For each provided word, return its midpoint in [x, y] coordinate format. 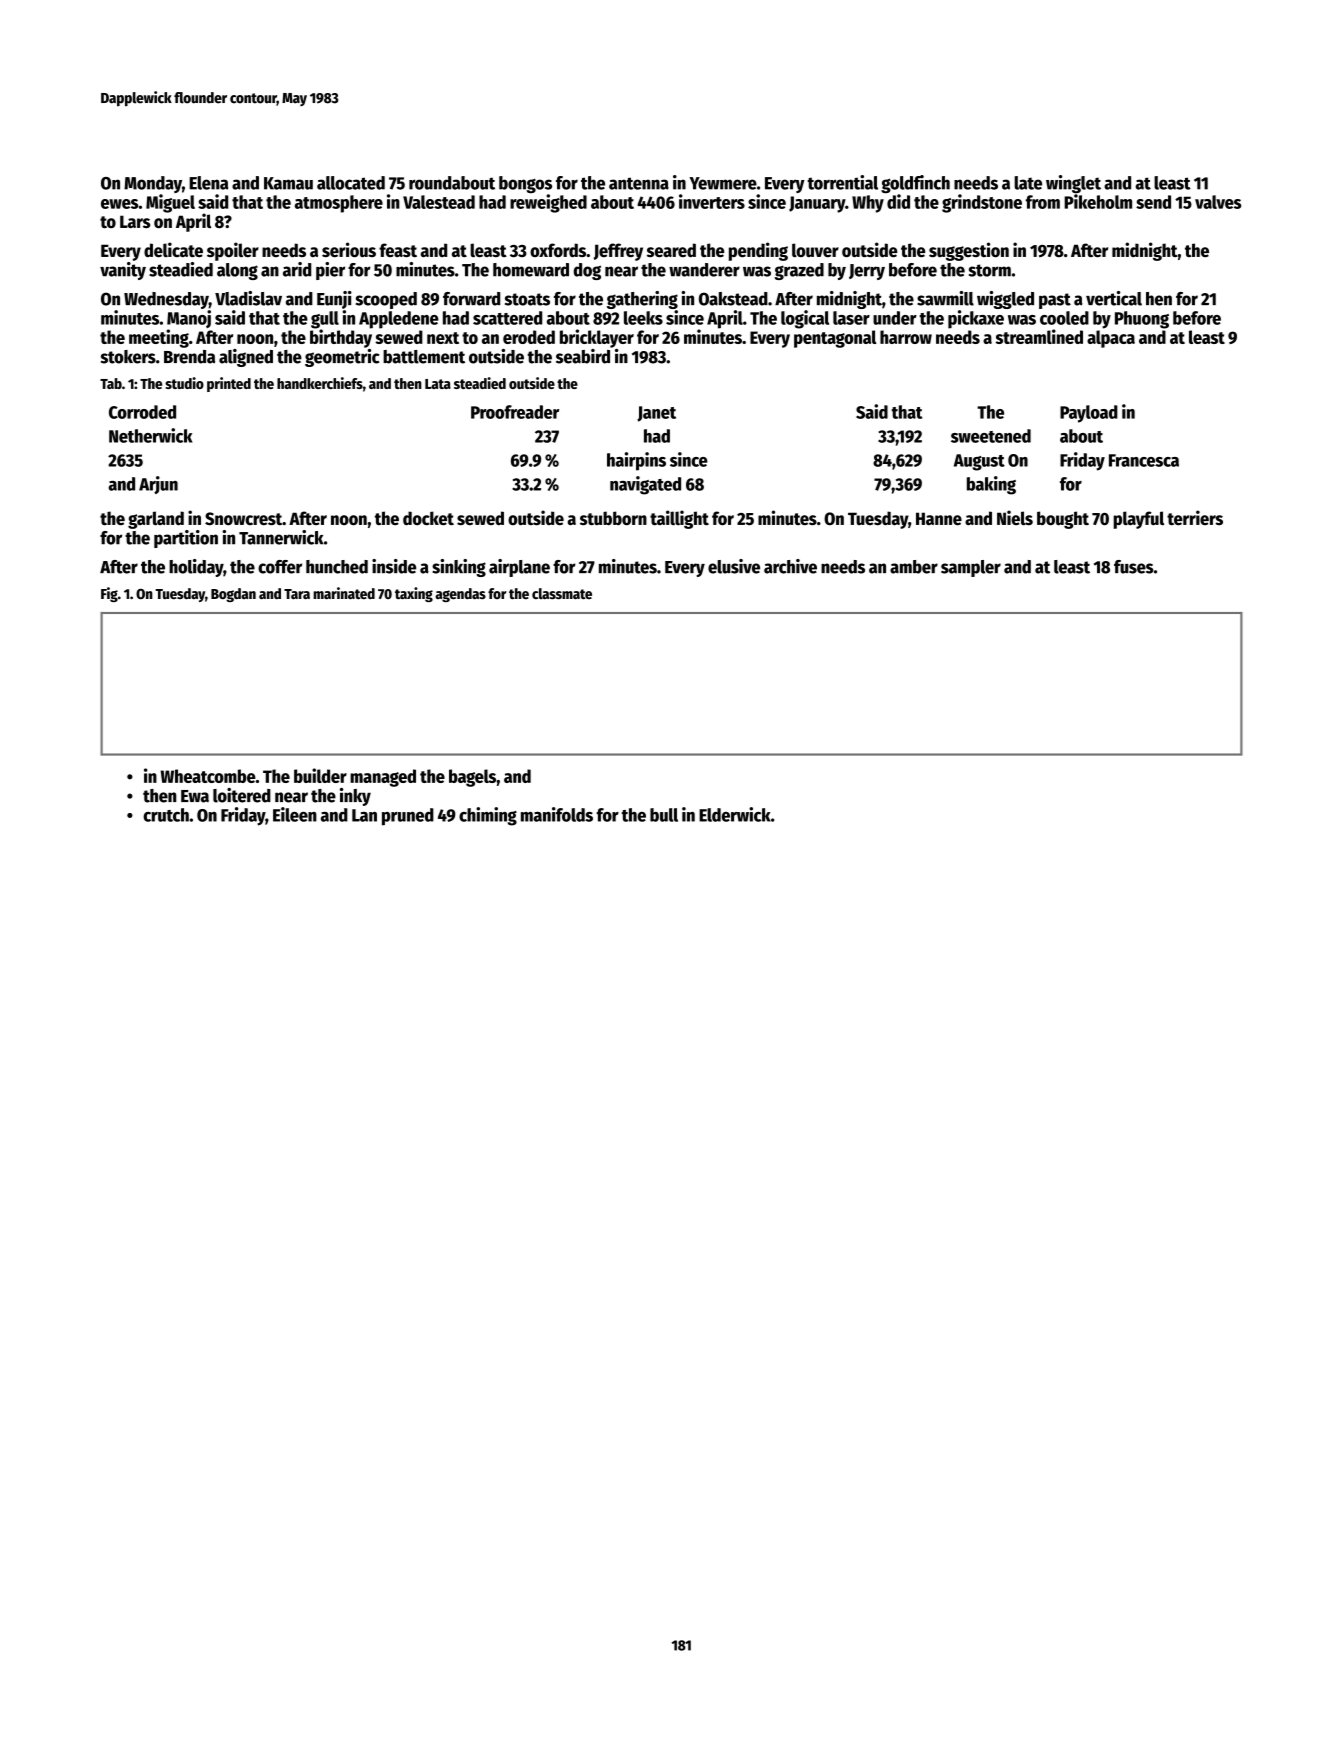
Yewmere [723, 183]
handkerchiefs [320, 383]
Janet [656, 414]
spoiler [233, 251]
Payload [1089, 414]
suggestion [969, 251]
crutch [166, 815]
